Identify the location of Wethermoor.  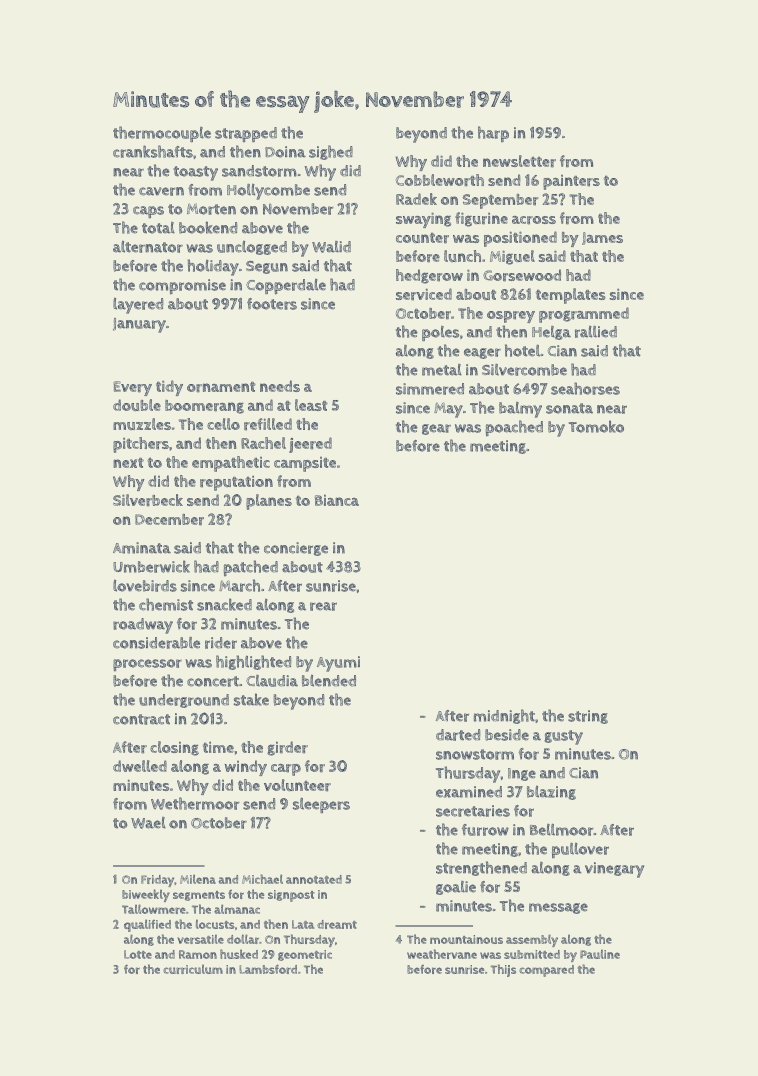
(195, 803).
